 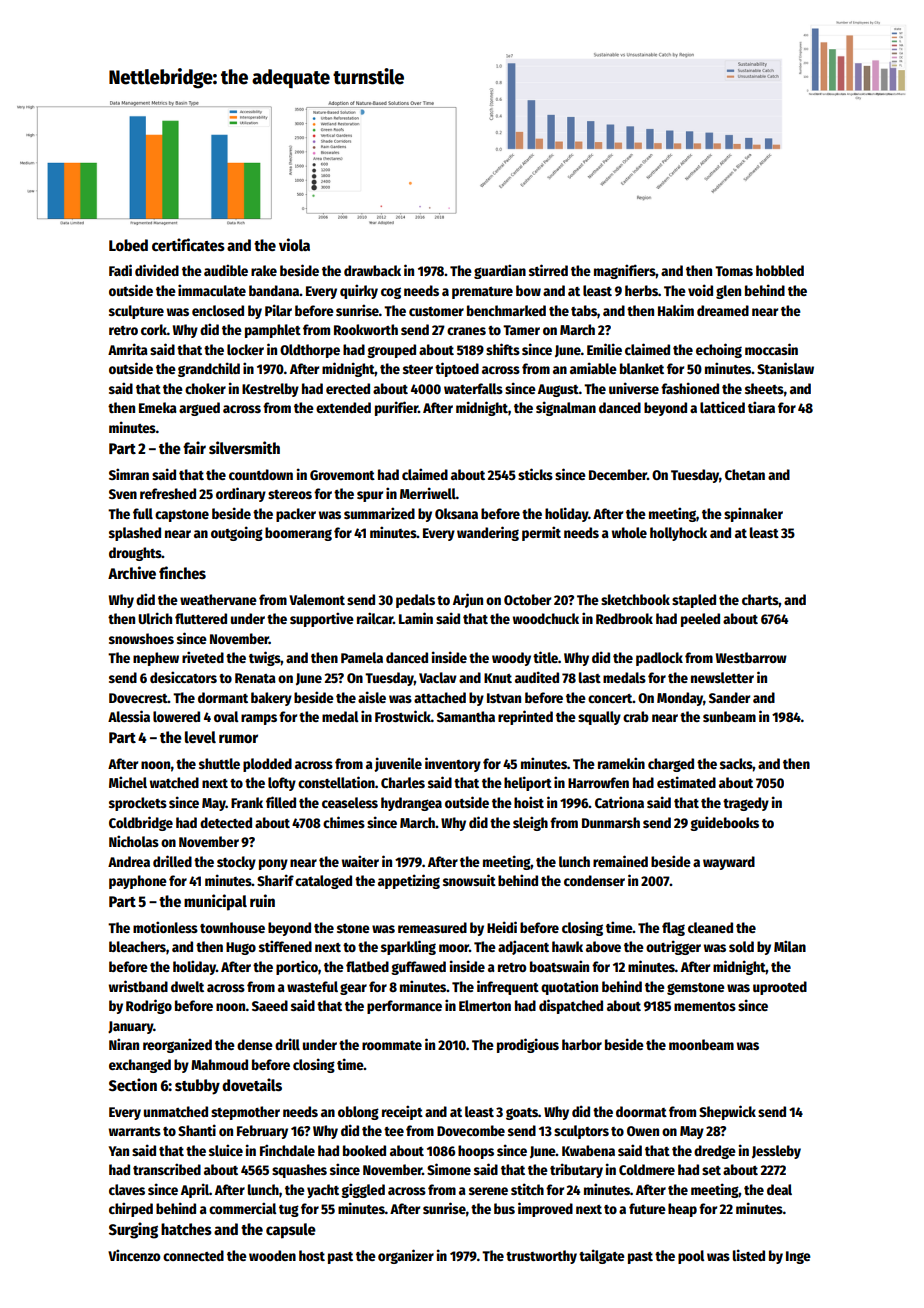 What do you see at coordinates (673, 929) in the screenshot?
I see `flag` at bounding box center [673, 929].
